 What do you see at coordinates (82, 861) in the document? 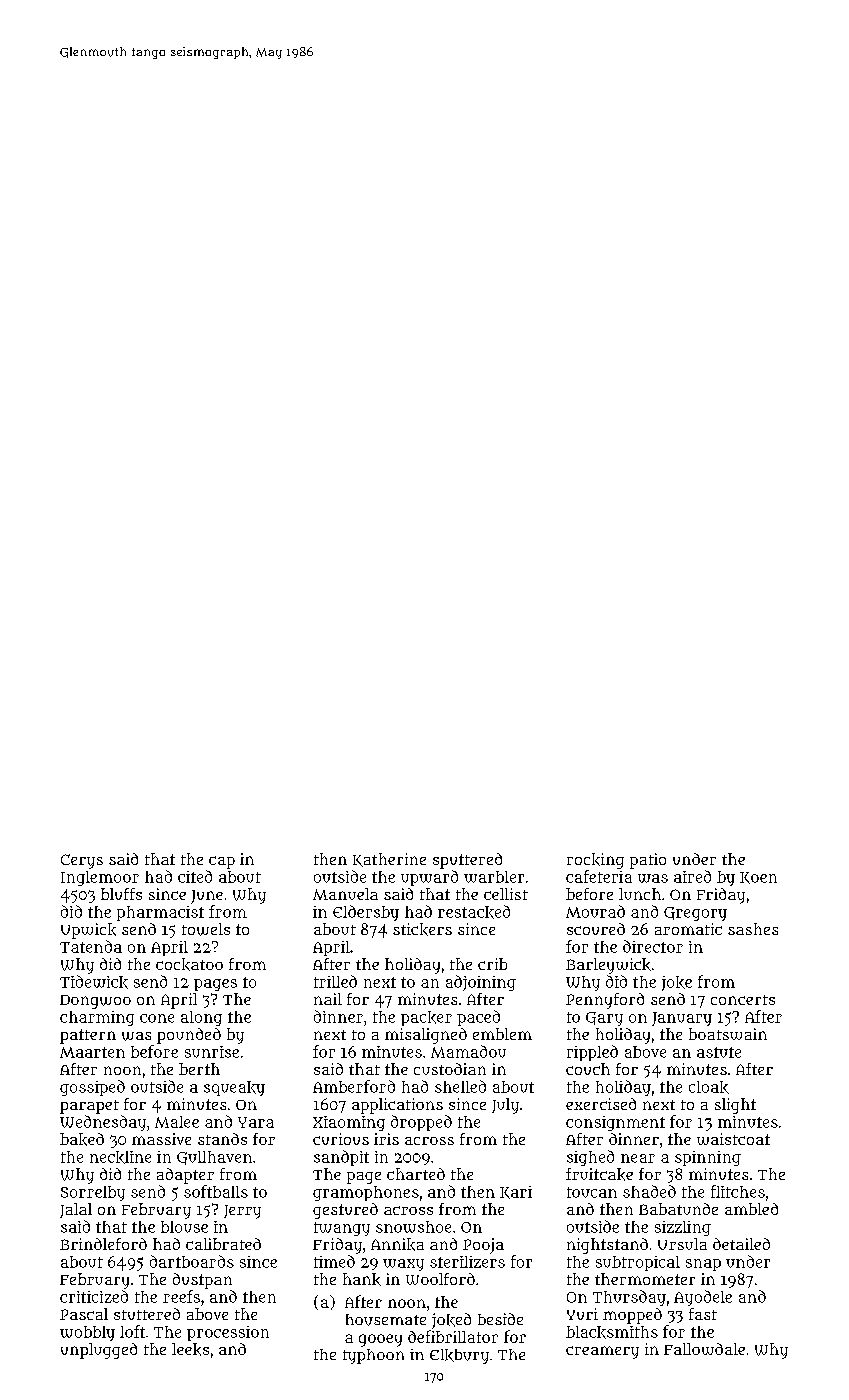
I see `Cerys` at bounding box center [82, 861].
